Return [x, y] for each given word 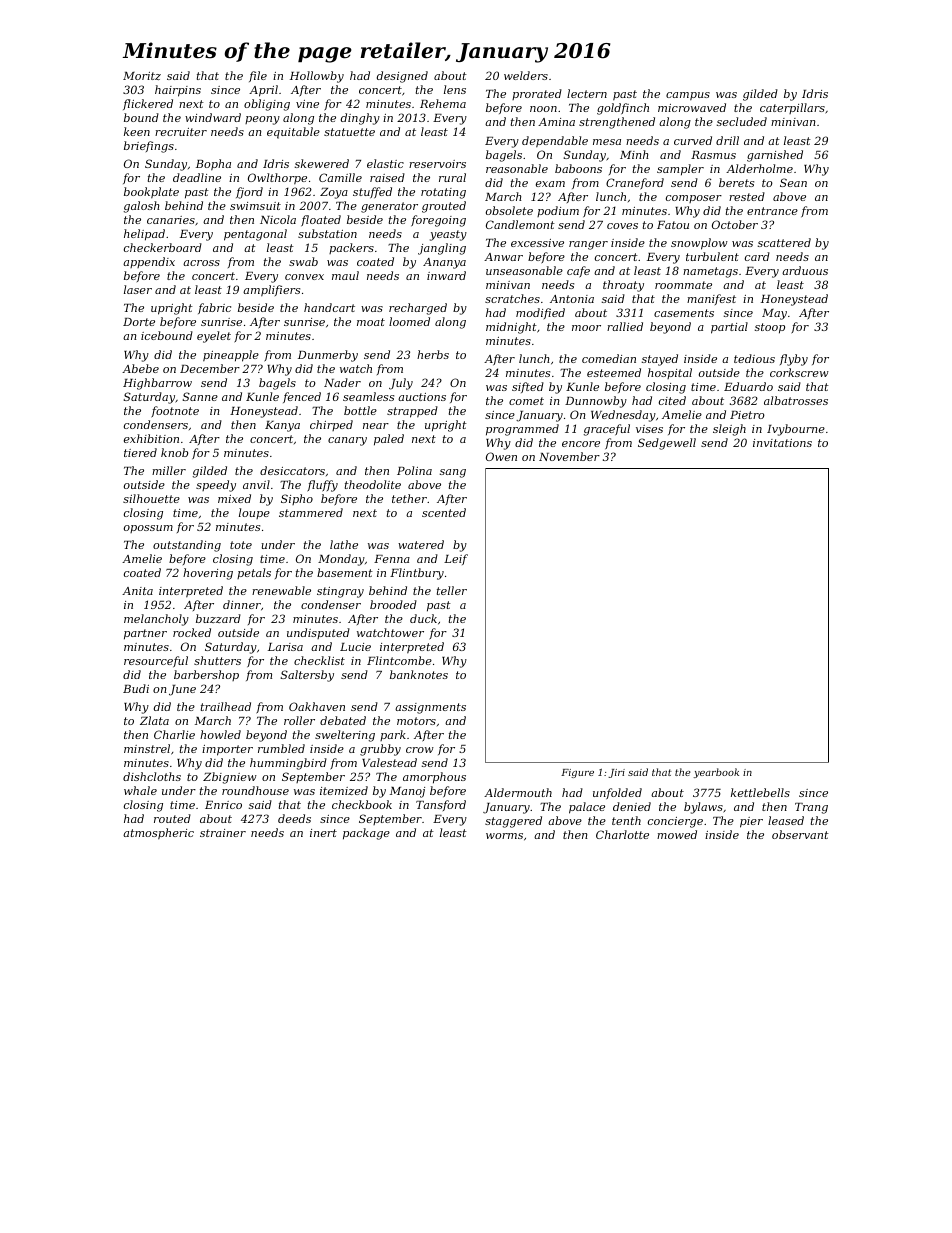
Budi [136, 688]
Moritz [142, 76]
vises [649, 429]
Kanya [282, 426]
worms [504, 836]
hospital [670, 373]
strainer [223, 833]
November [569, 456]
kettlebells [760, 792]
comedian [609, 358]
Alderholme [759, 168]
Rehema [443, 103]
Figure [577, 773]
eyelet [214, 337]
